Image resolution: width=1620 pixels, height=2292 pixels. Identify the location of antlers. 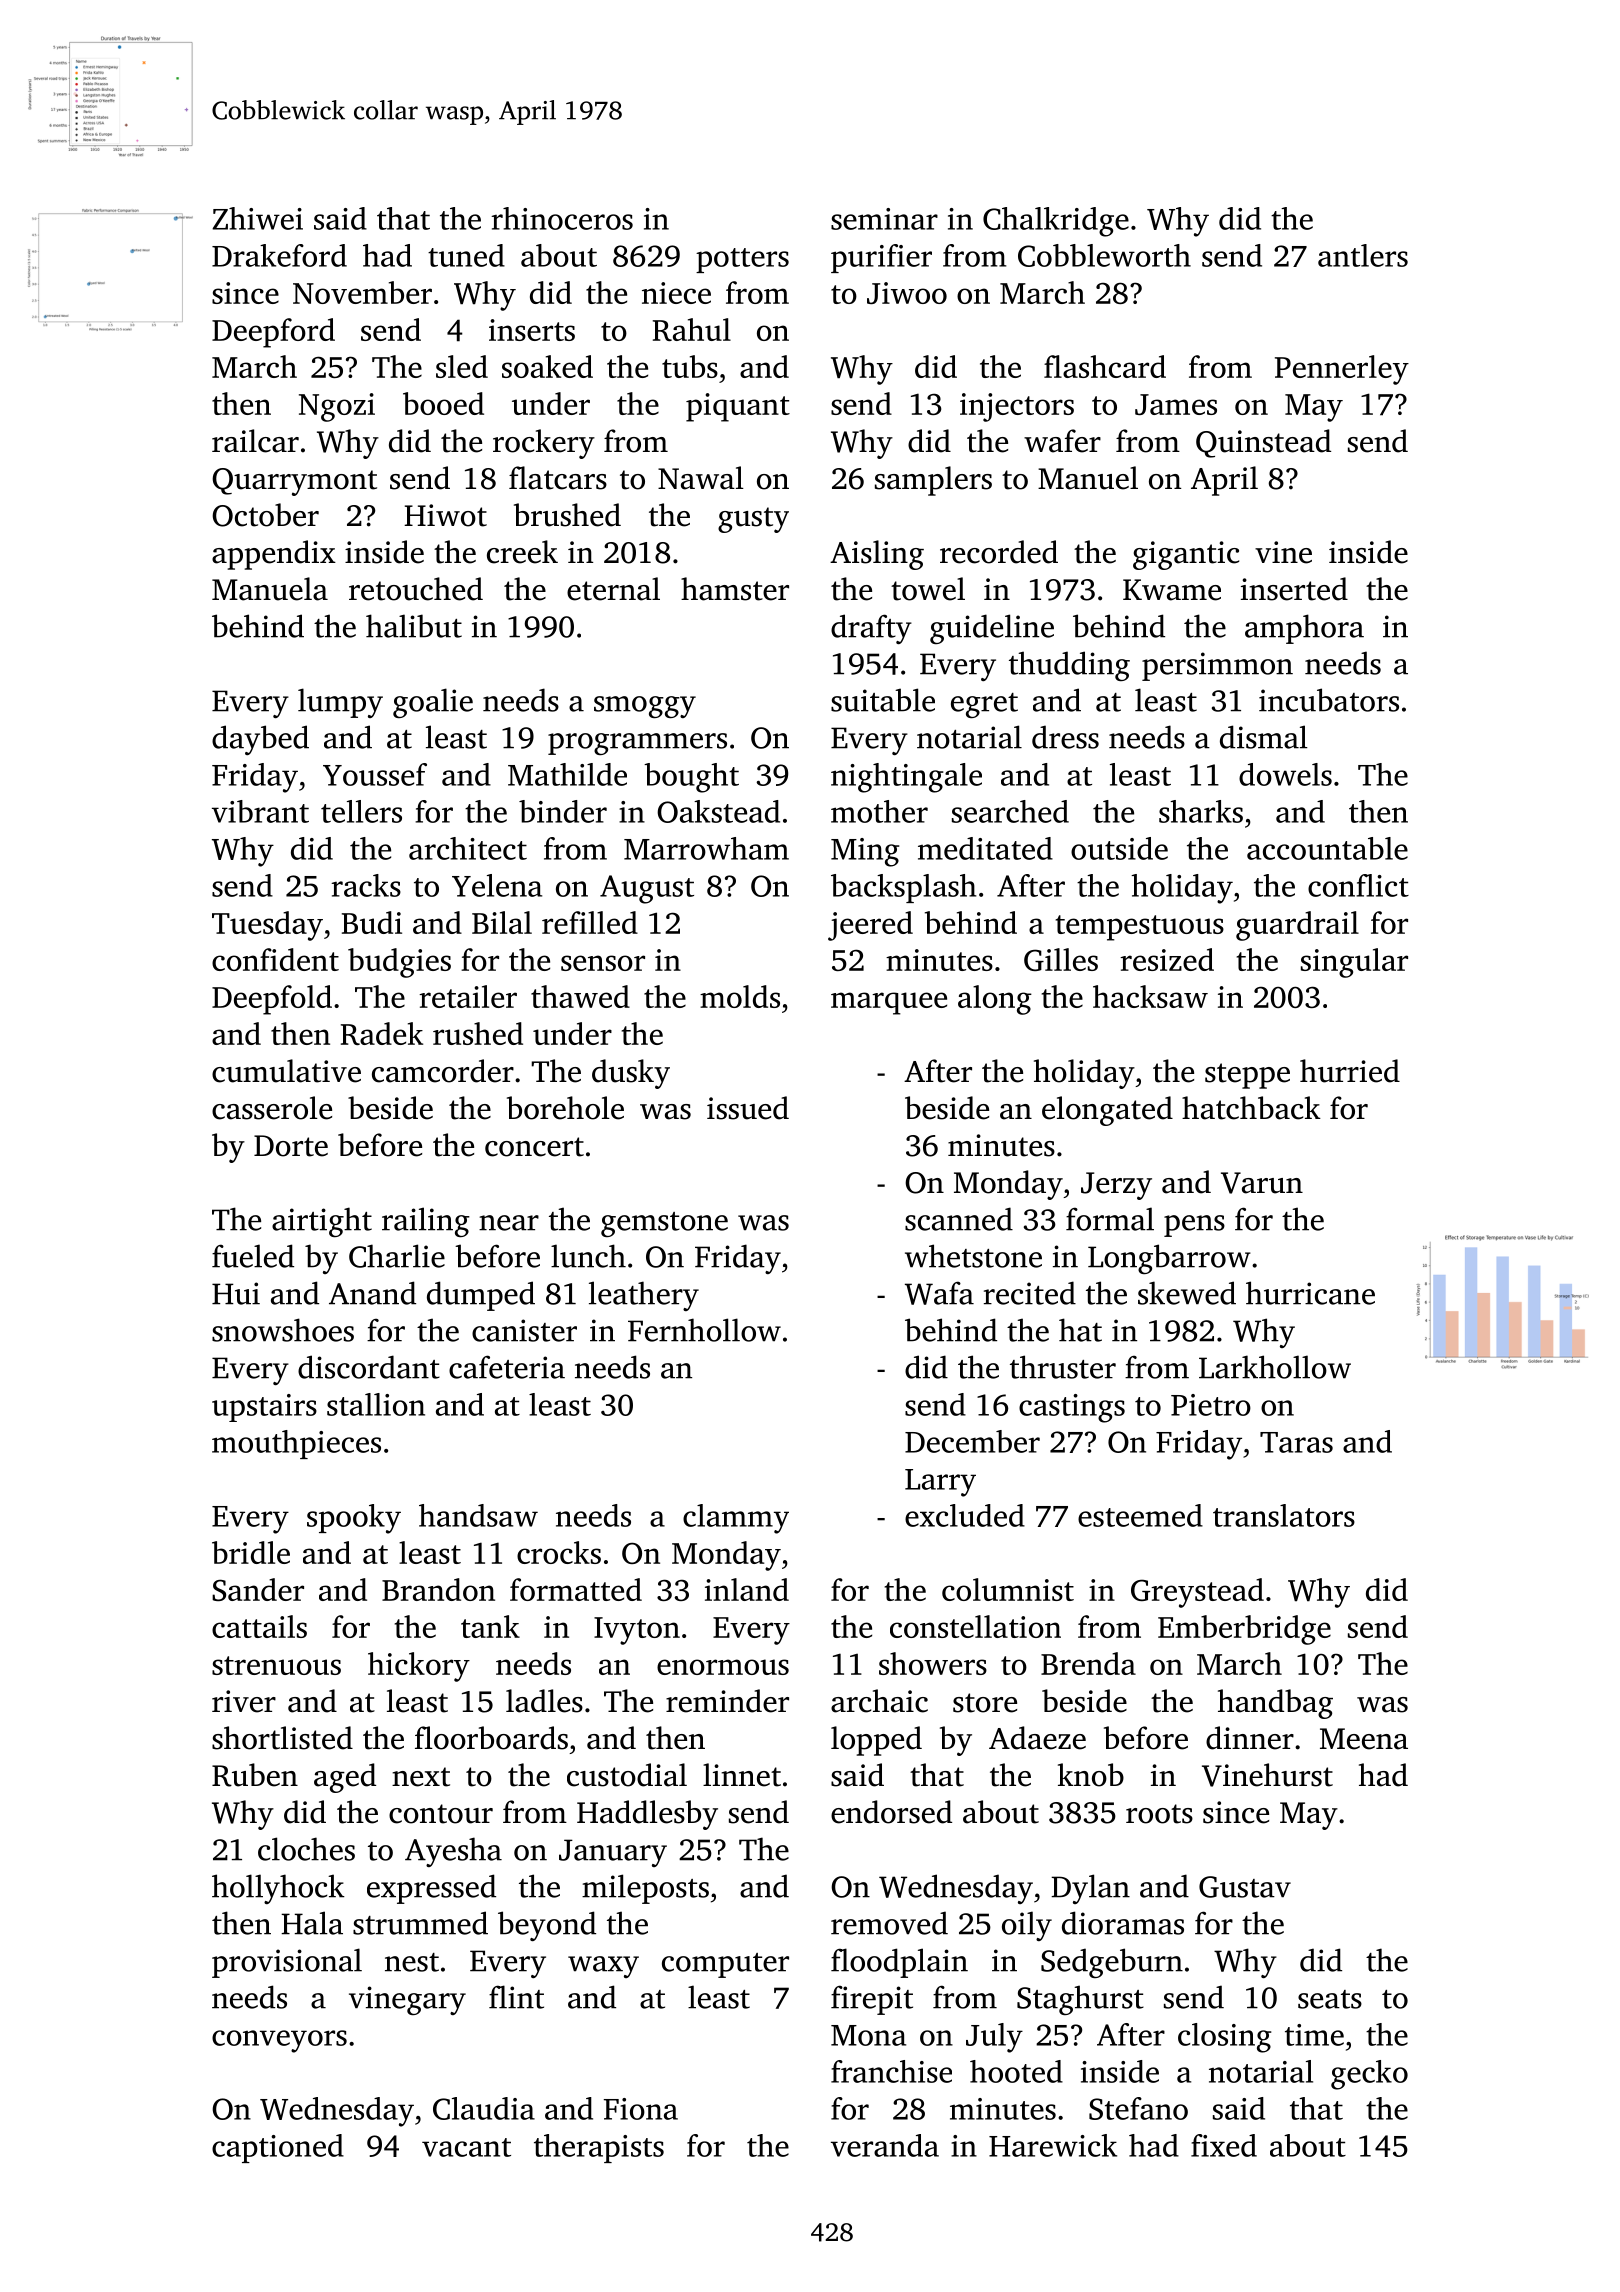
(1363, 255).
